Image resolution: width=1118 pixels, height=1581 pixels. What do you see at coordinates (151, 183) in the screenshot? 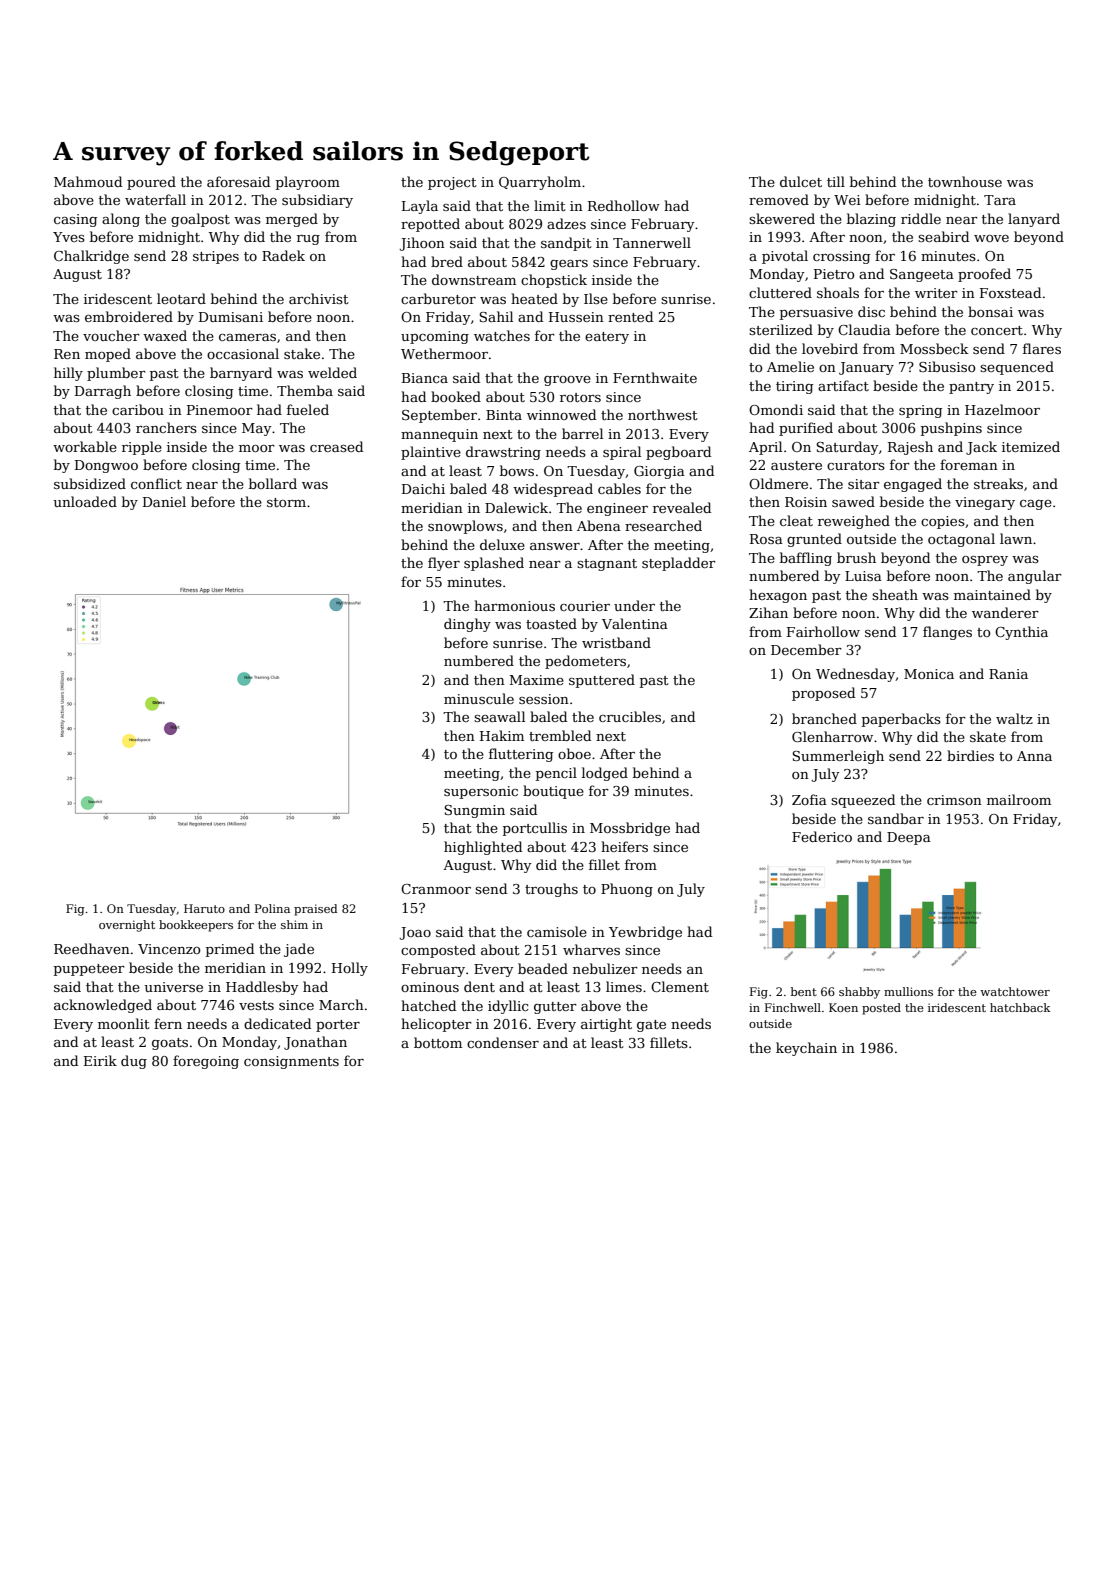
I see `poured` at bounding box center [151, 183].
